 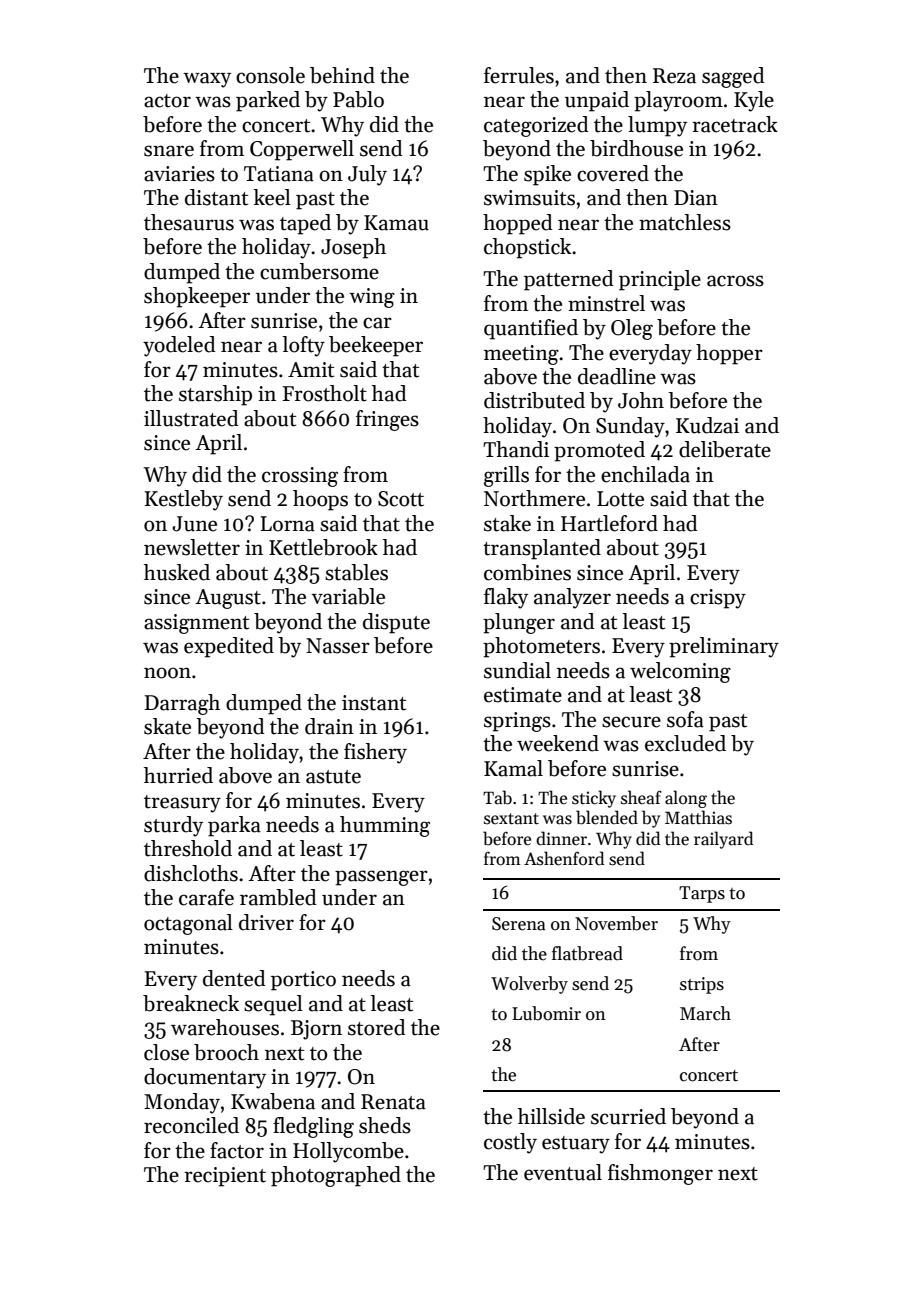 I want to click on recipient, so click(x=225, y=1177).
